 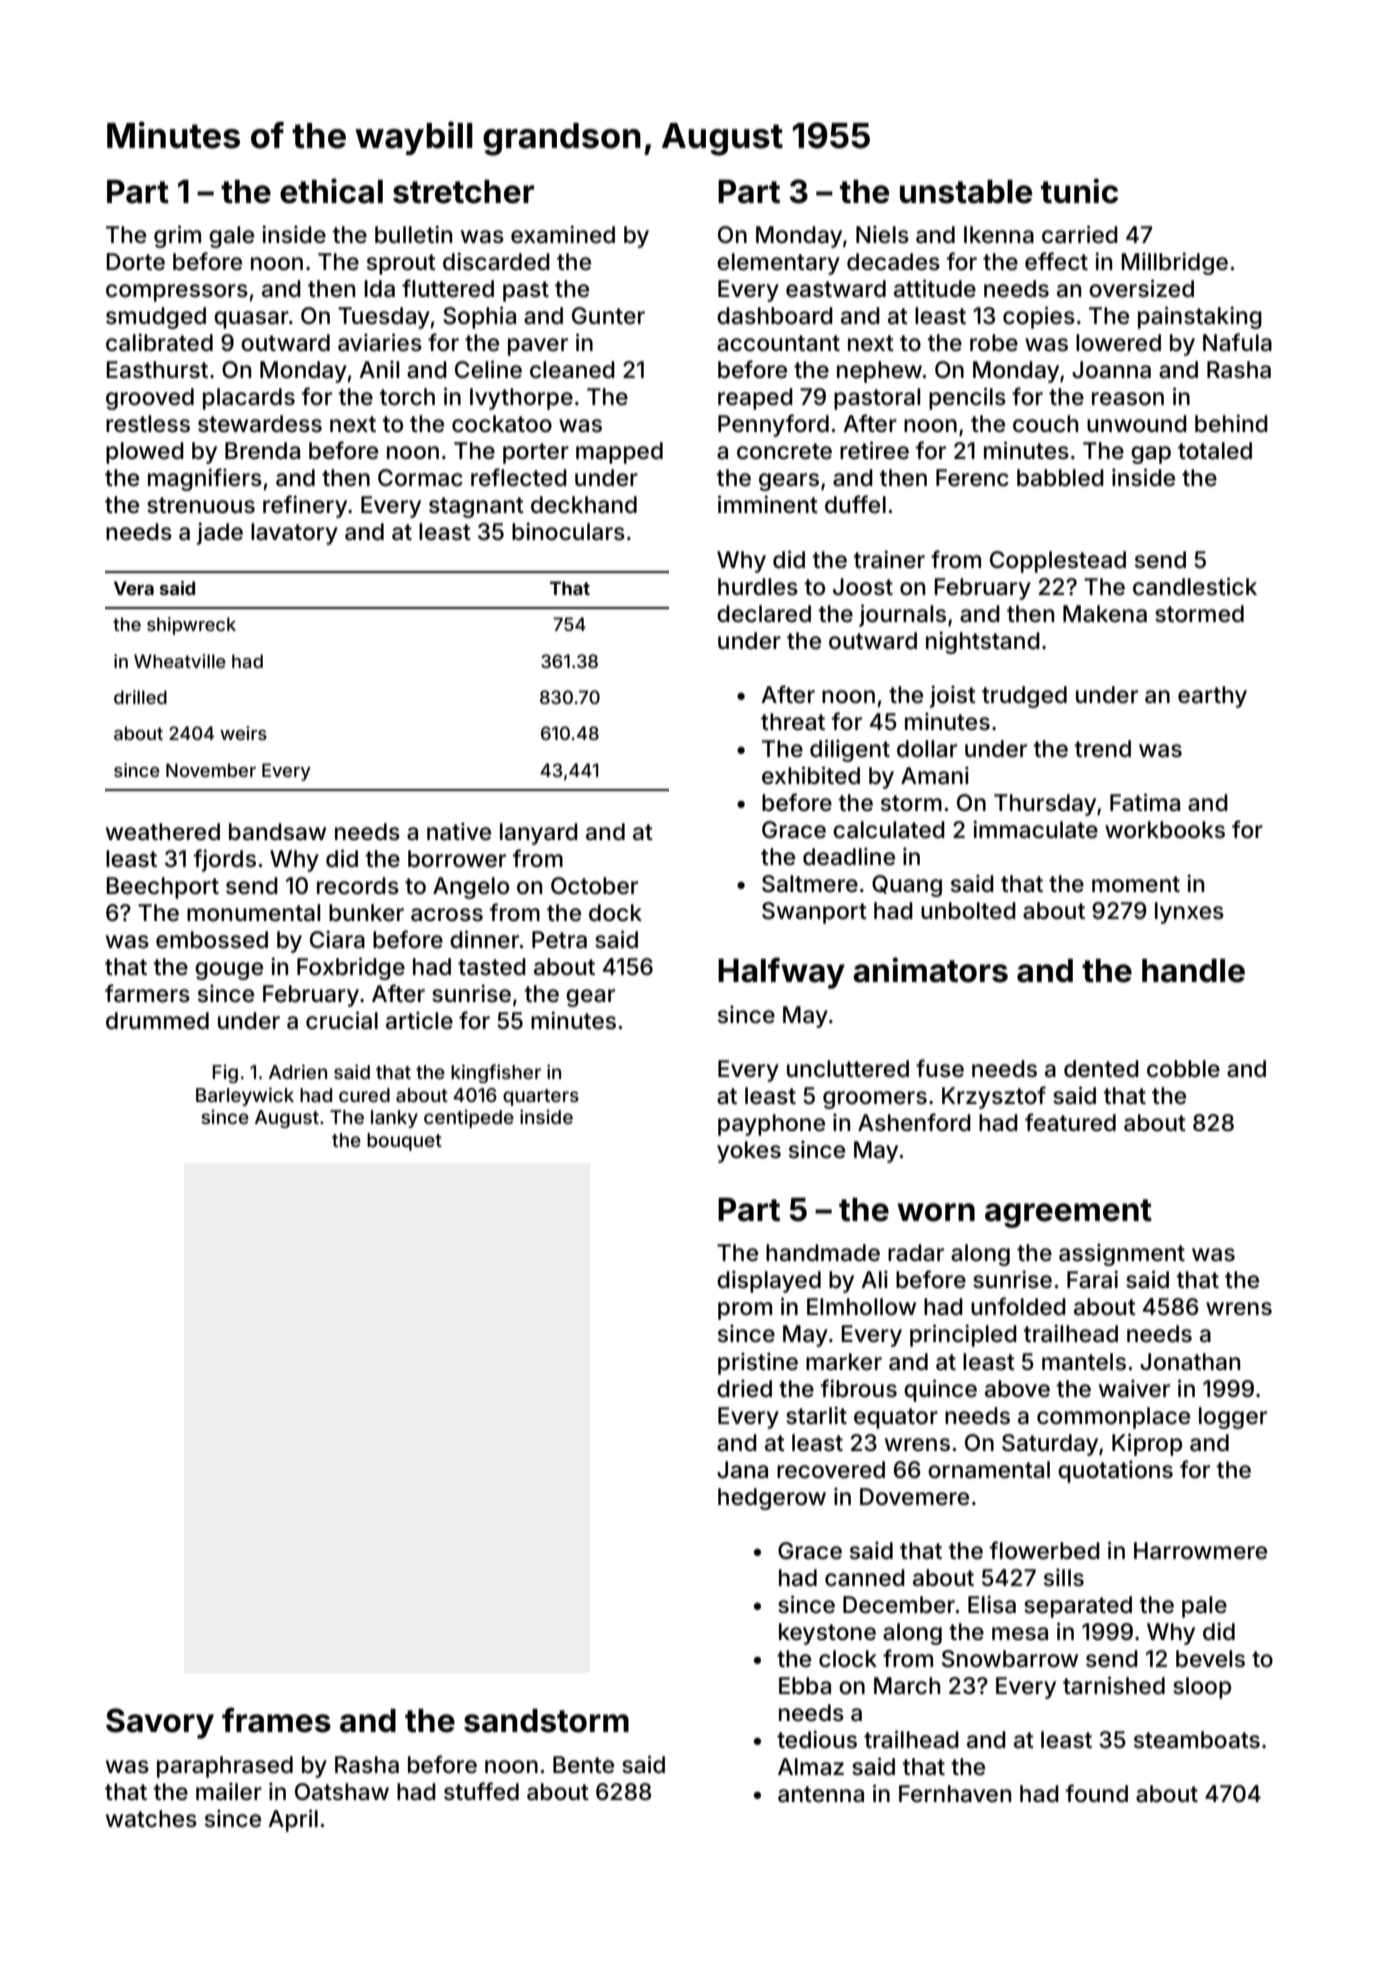 I want to click on ethical, so click(x=331, y=191).
